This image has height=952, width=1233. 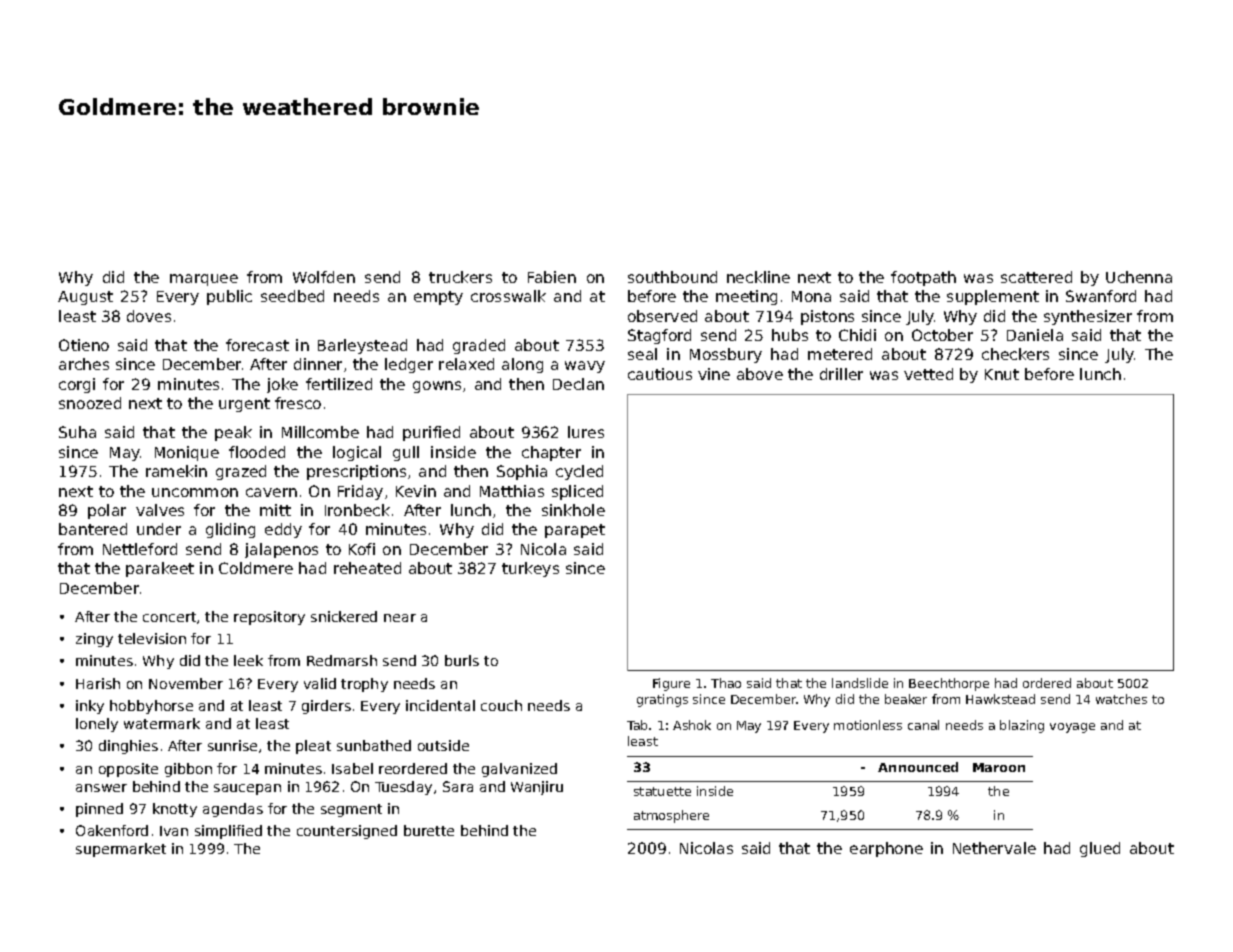 What do you see at coordinates (431, 433) in the image?
I see `purified` at bounding box center [431, 433].
